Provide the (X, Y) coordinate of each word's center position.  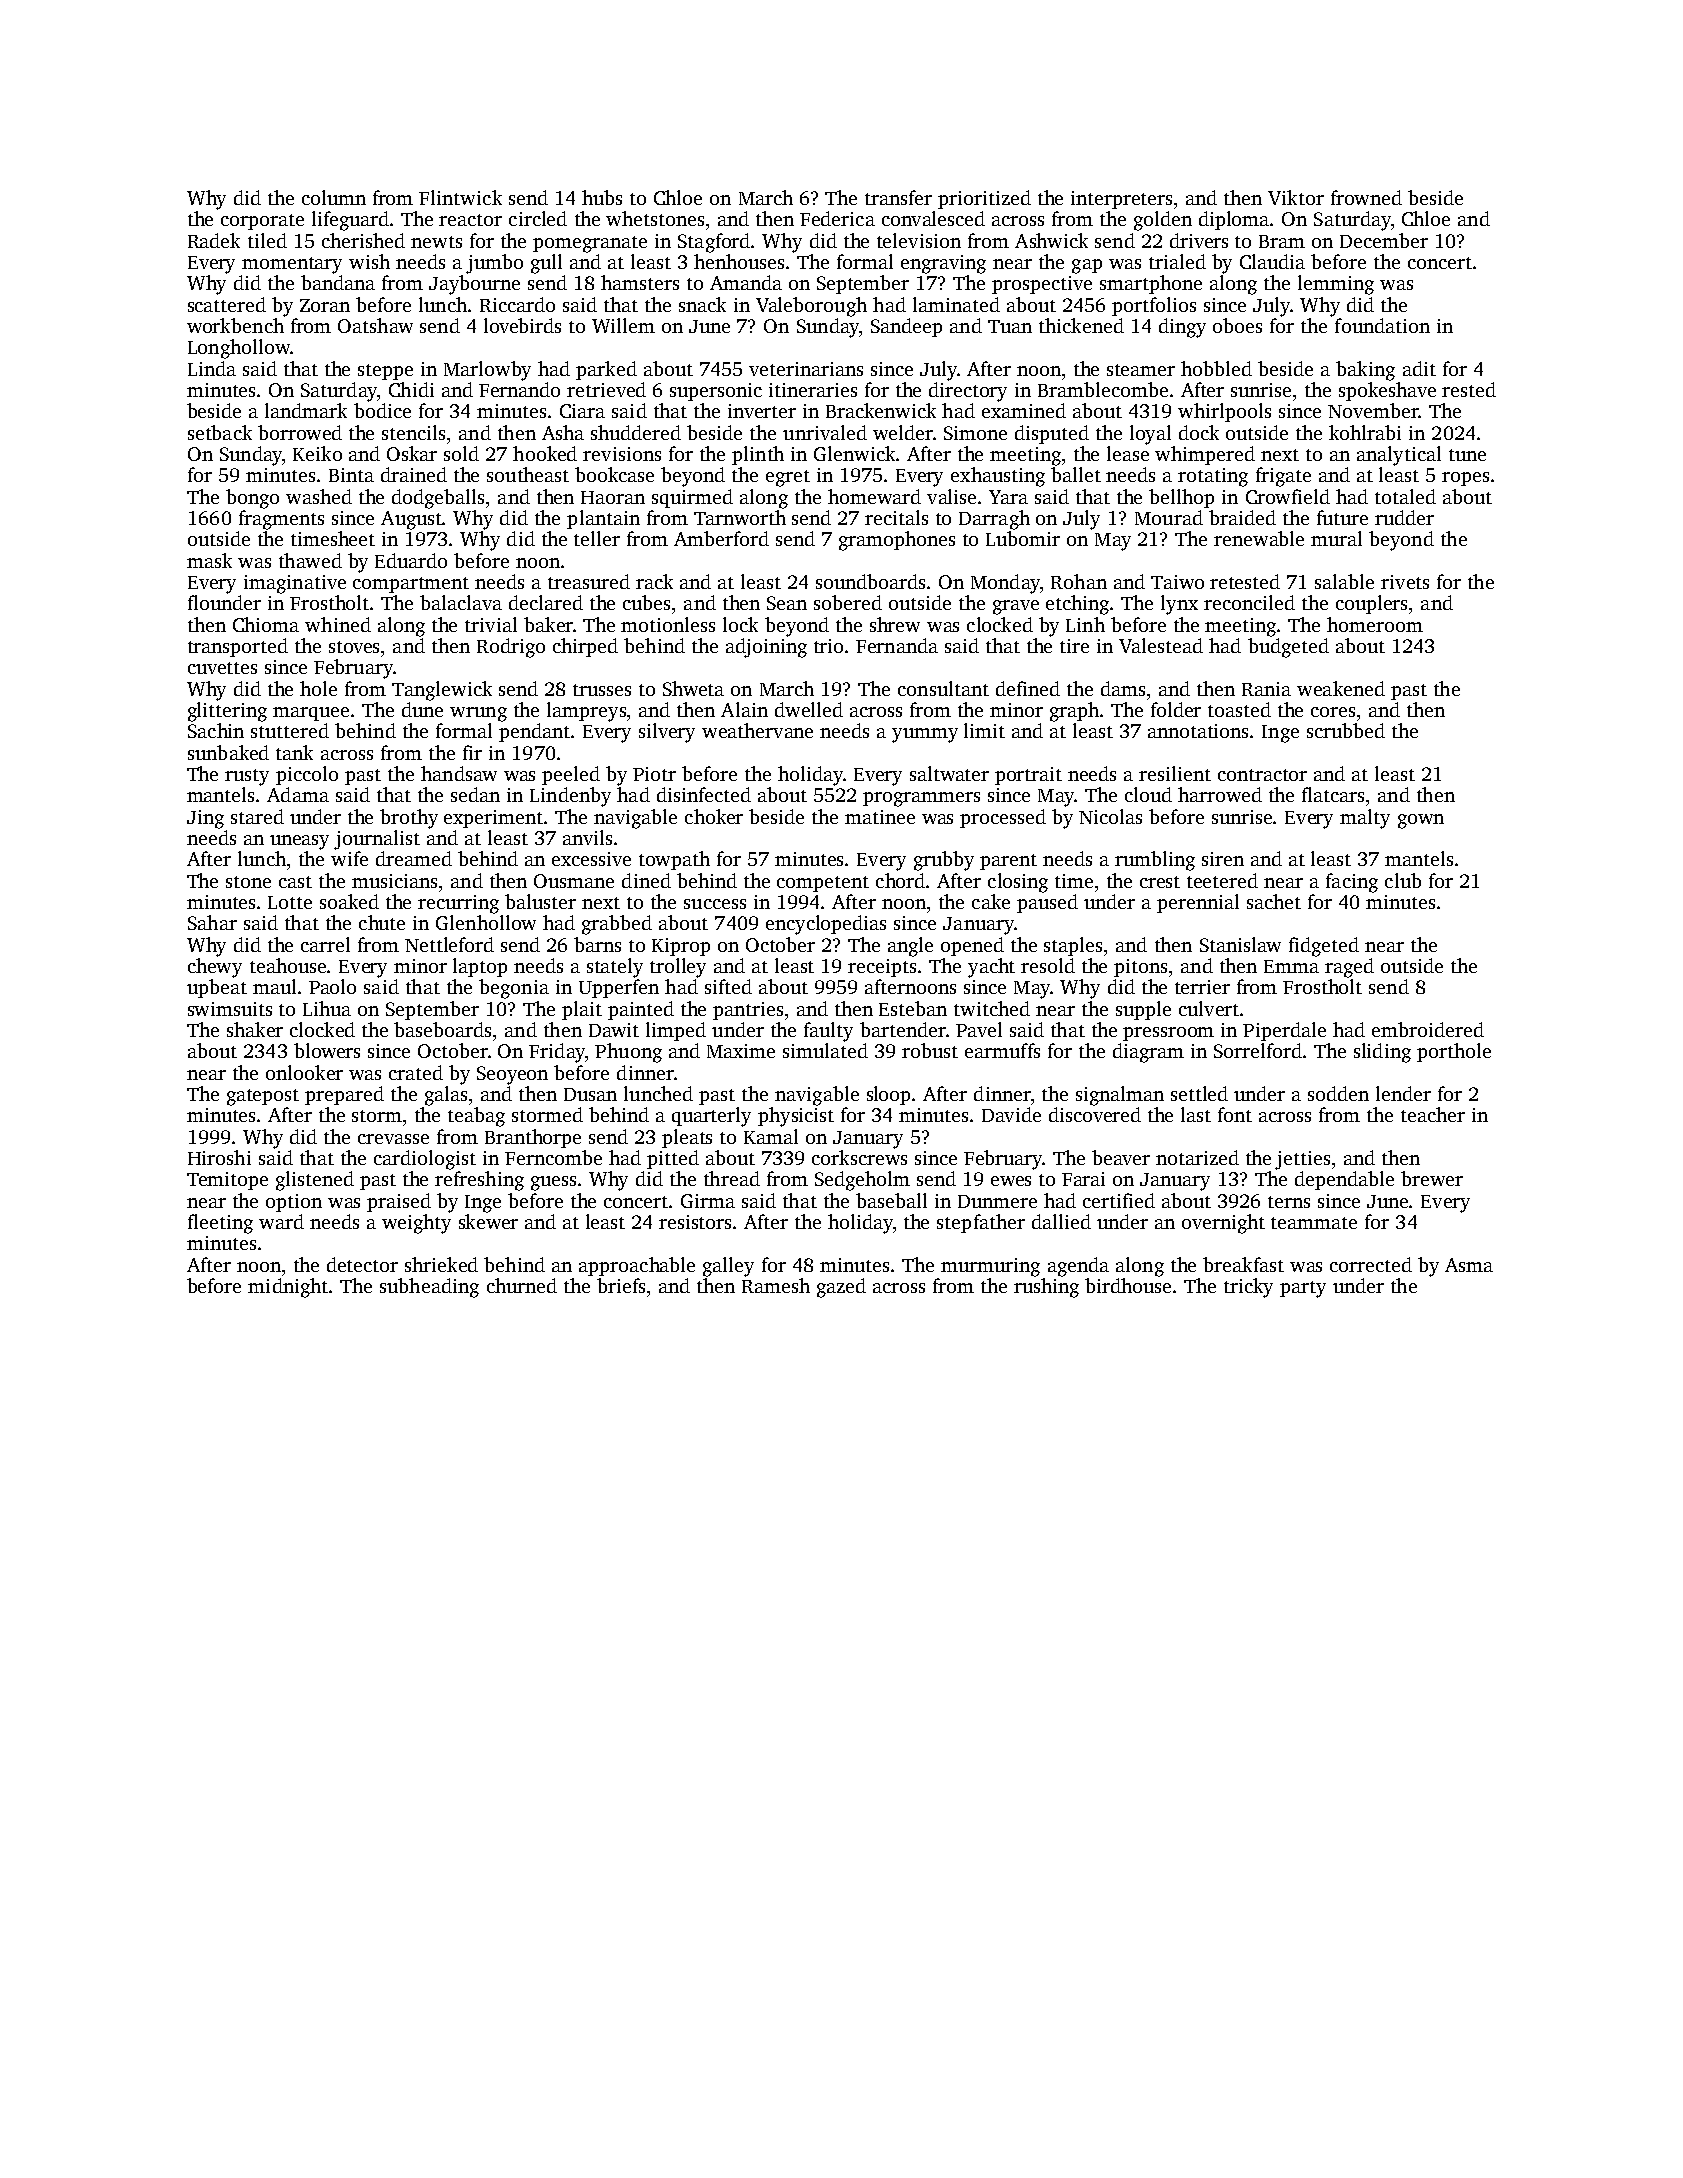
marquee (311, 714)
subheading (429, 1288)
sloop (888, 1095)
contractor (1262, 775)
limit (984, 730)
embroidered (1428, 1029)
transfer (898, 197)
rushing (1046, 1288)
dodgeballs (438, 499)
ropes (1465, 479)
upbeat (217, 988)
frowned (1366, 197)
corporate (262, 222)
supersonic (716, 392)
